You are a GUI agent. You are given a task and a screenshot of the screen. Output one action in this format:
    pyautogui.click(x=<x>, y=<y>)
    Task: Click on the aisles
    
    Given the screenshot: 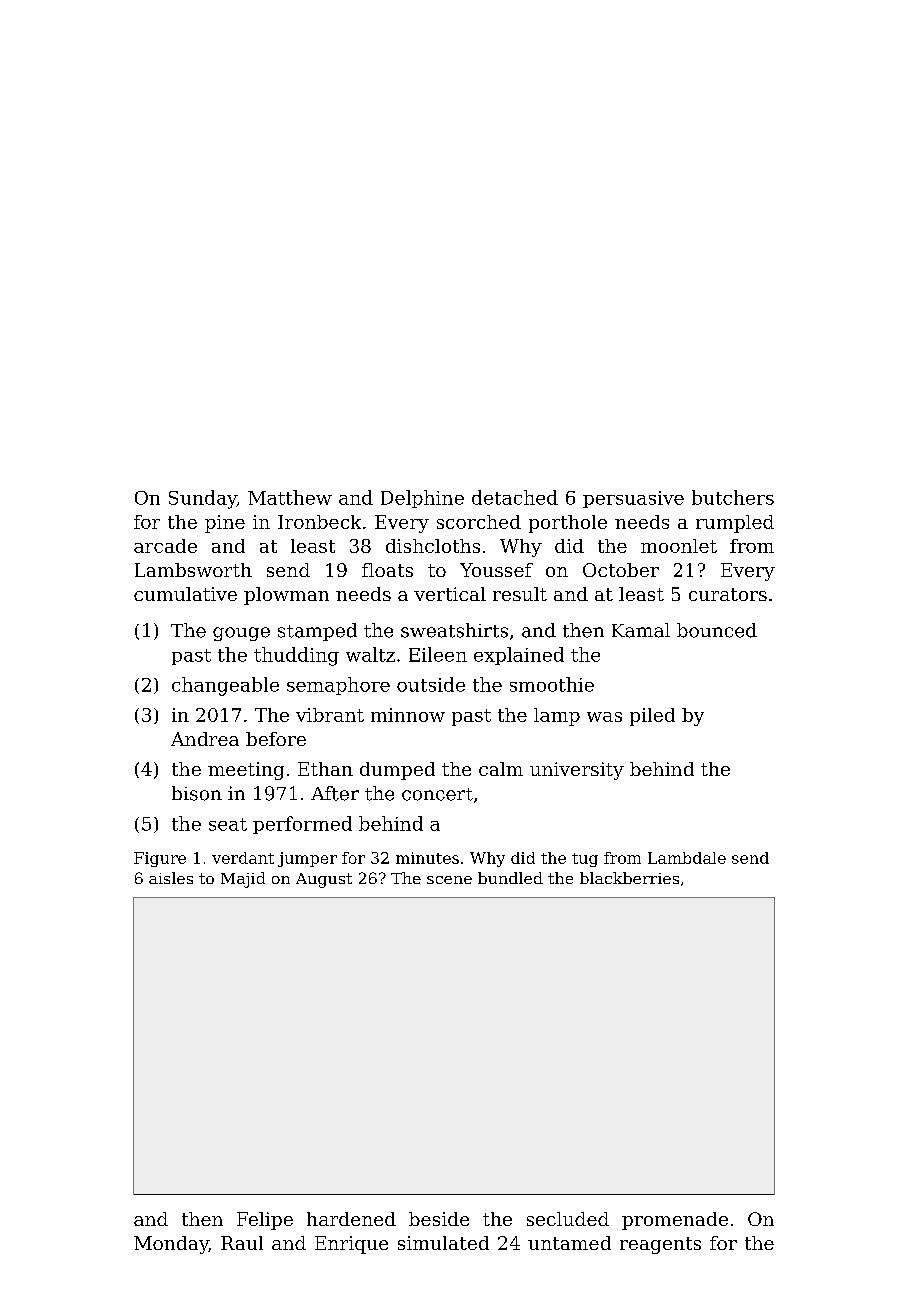 What is the action you would take?
    pyautogui.click(x=171, y=878)
